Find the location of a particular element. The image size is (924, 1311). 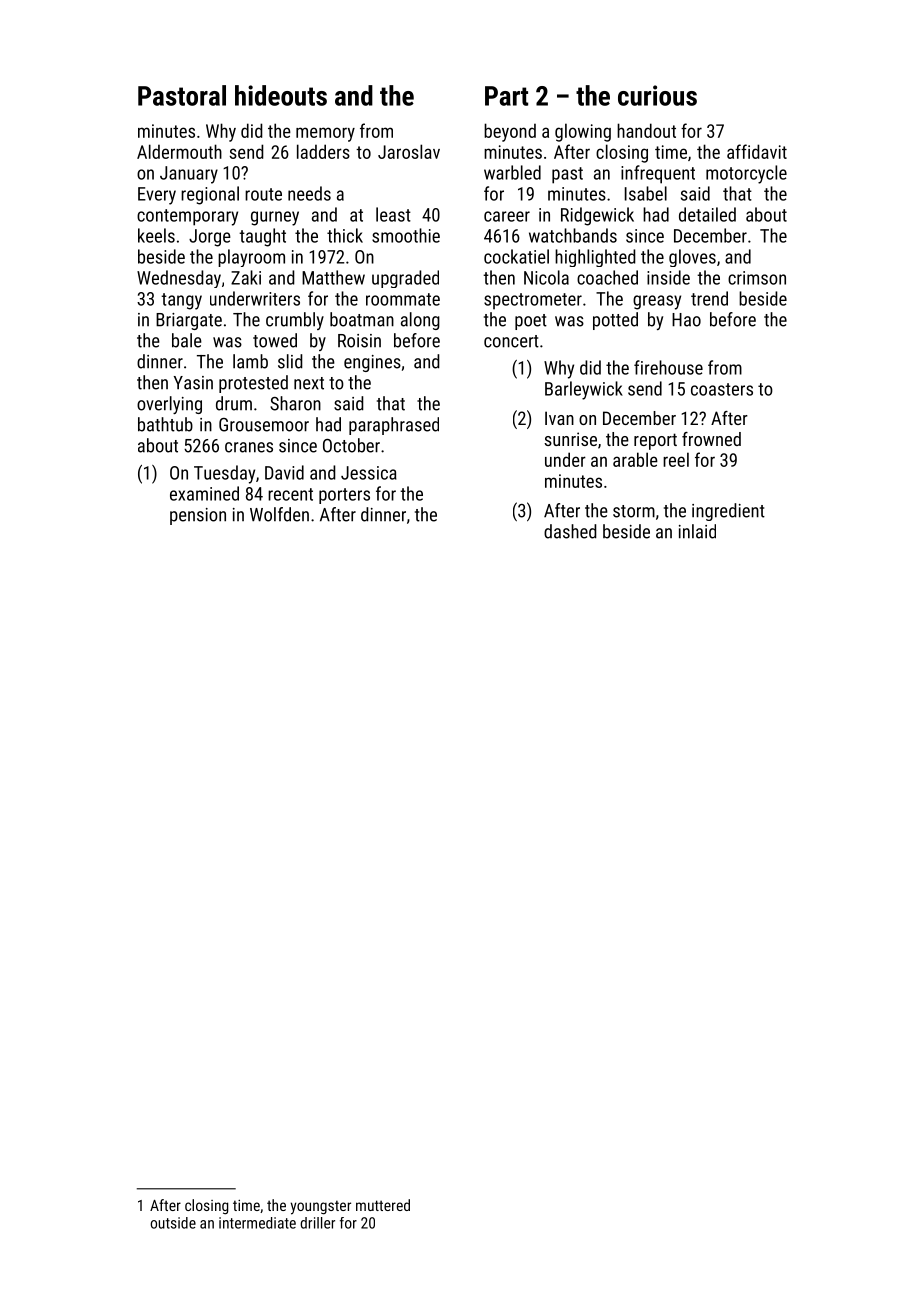

dashed is located at coordinates (570, 531).
